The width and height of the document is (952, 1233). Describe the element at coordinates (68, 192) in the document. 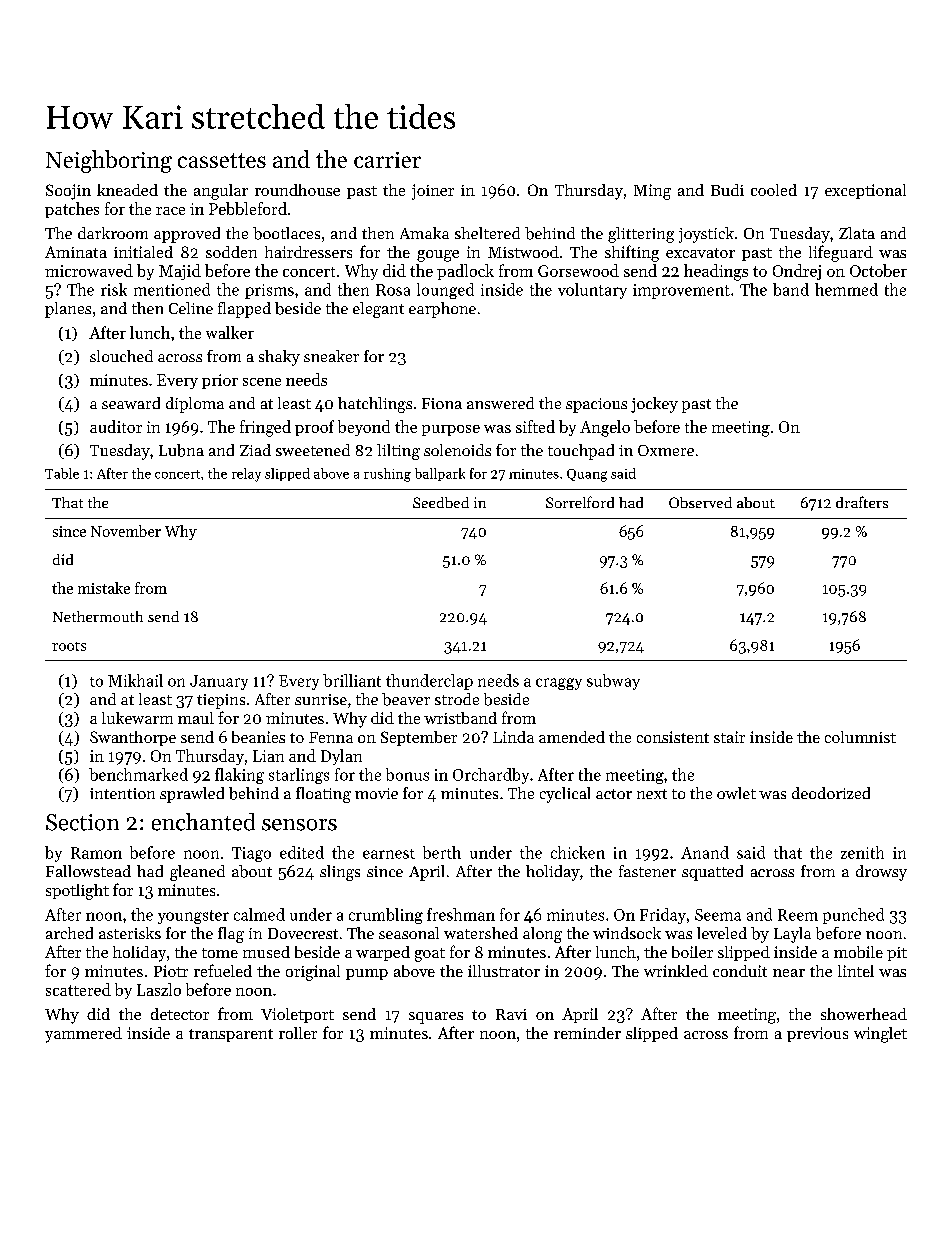

I see `Soojin` at that location.
